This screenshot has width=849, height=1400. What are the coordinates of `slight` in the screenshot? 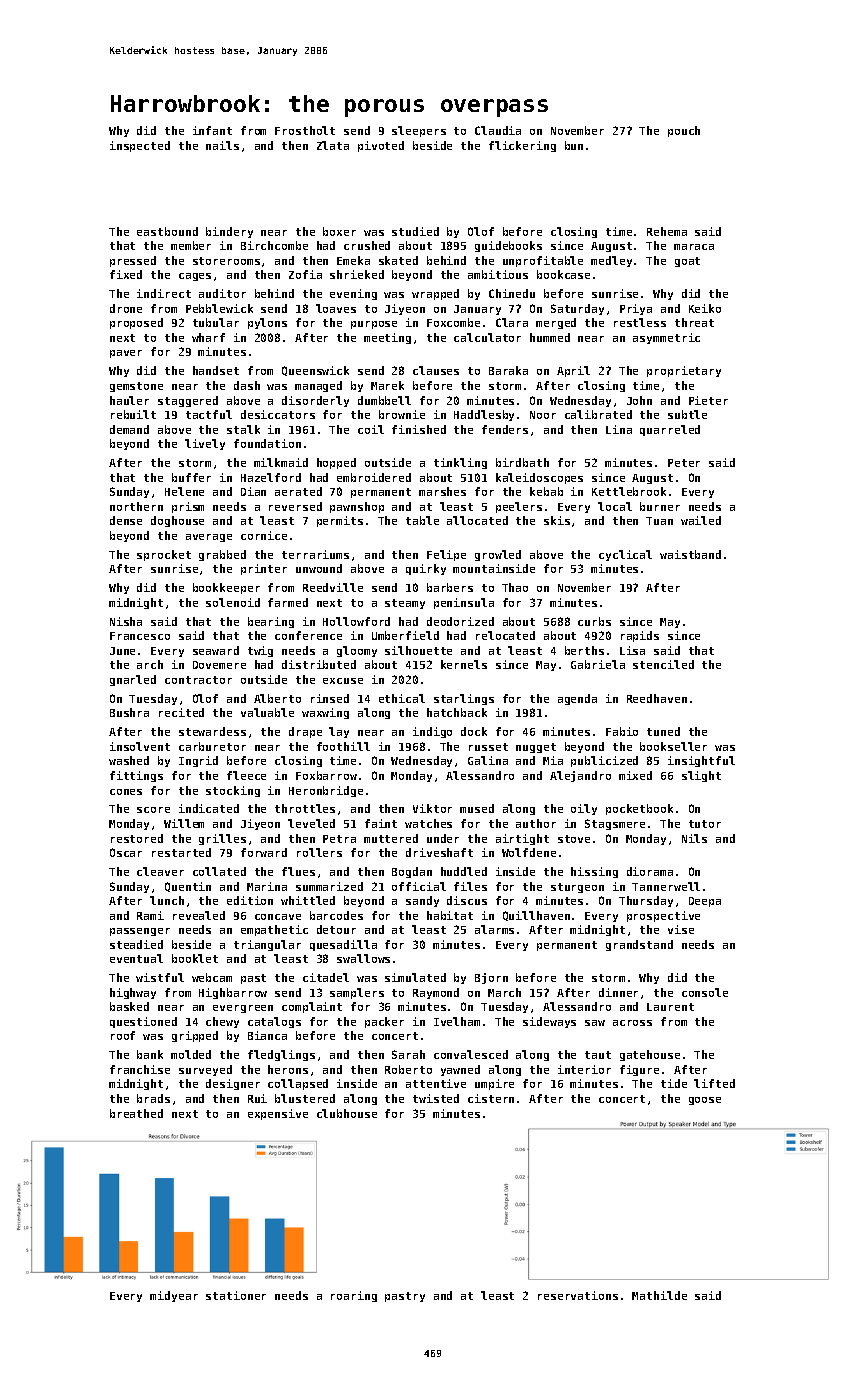 It's located at (701, 776).
